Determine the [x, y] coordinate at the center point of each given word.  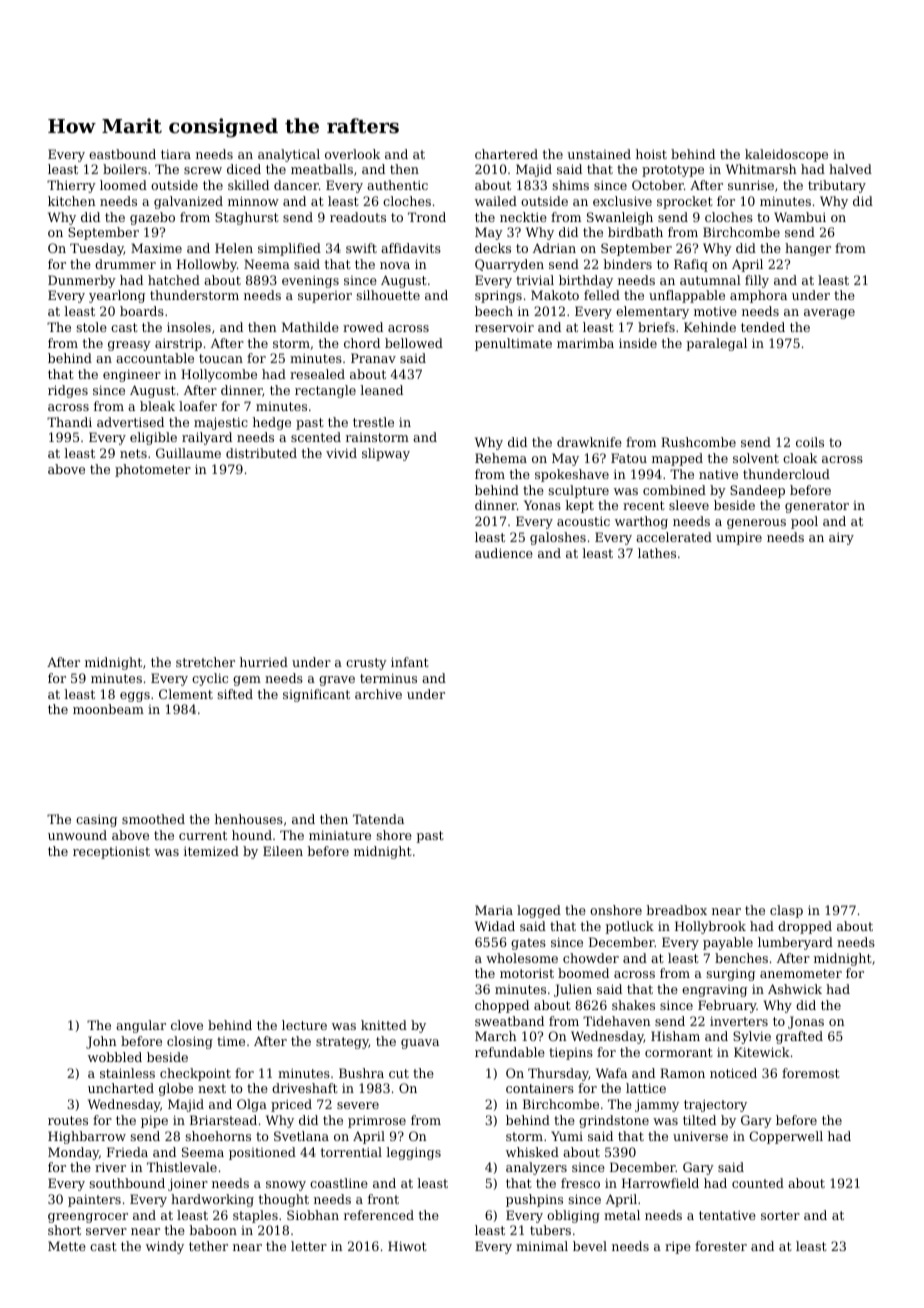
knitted [384, 1025]
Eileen [283, 851]
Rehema [501, 458]
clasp [786, 911]
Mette [67, 1246]
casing [96, 821]
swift [361, 248]
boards [142, 311]
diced [244, 169]
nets [133, 453]
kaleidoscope [786, 155]
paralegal [716, 344]
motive [715, 311]
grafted [799, 1037]
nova [395, 265]
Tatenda [378, 819]
